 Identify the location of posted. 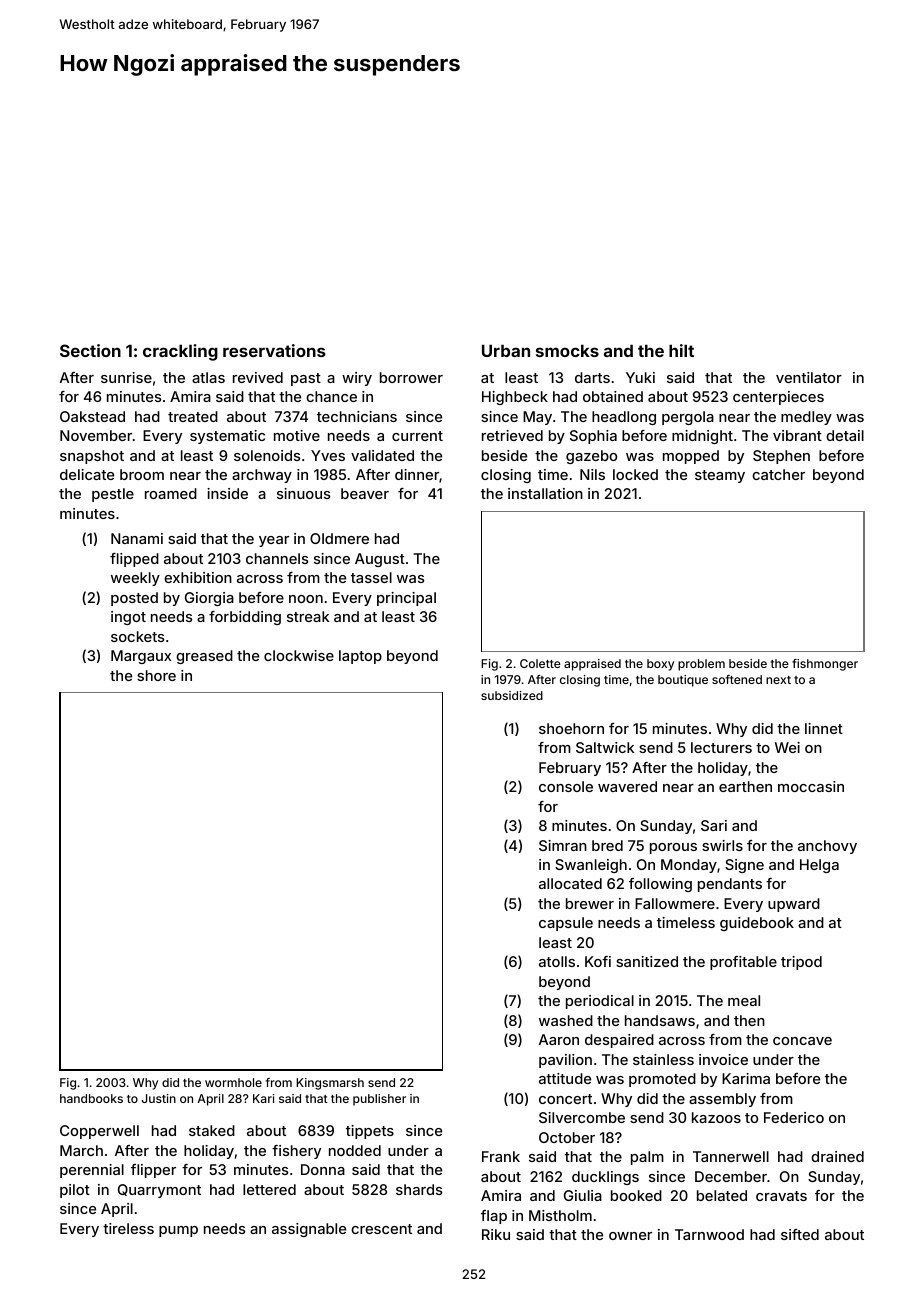
(134, 599).
